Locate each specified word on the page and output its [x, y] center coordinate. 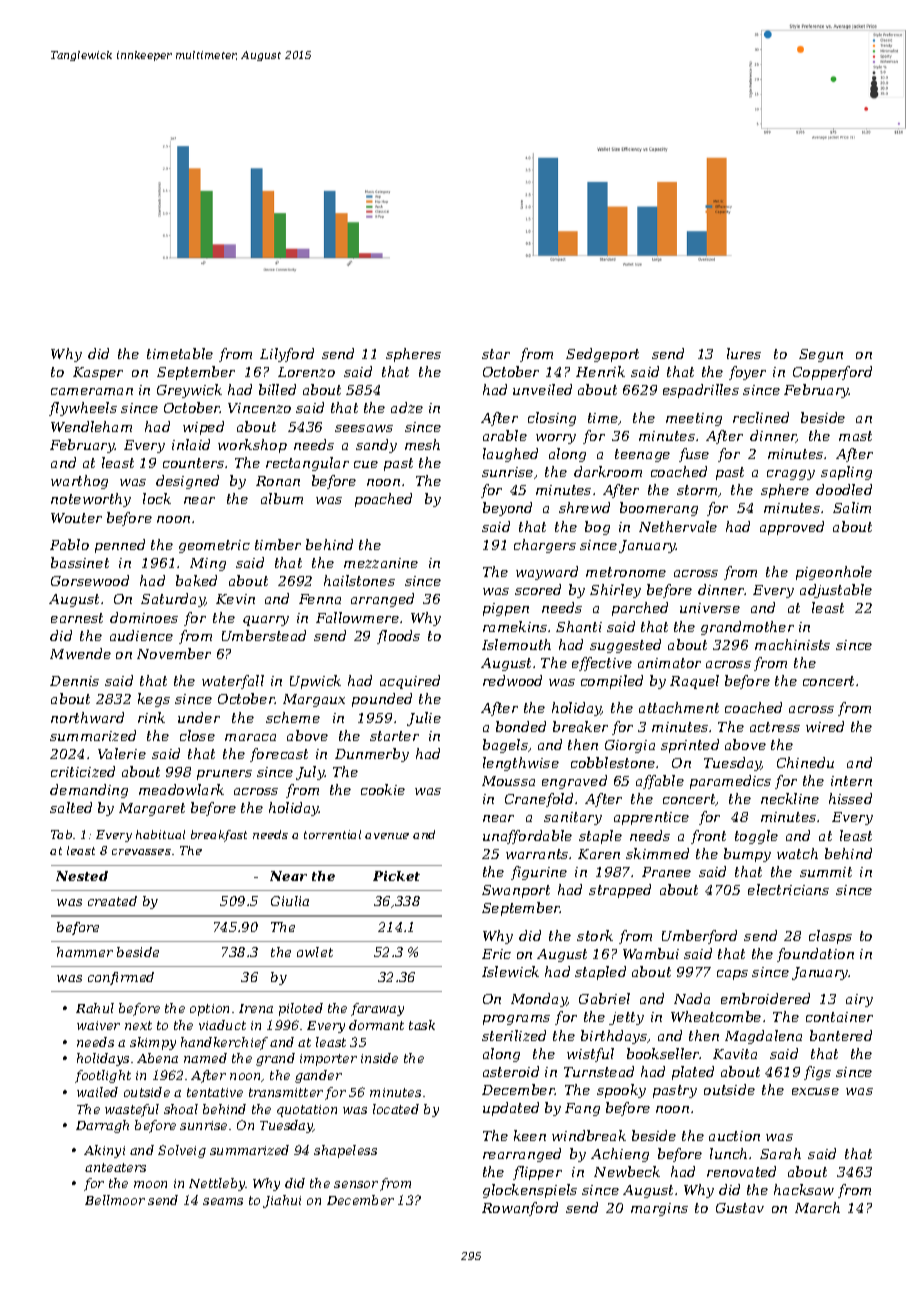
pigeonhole [834, 573]
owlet [315, 952]
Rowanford [520, 1209]
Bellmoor [115, 1200]
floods [398, 637]
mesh [422, 444]
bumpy [747, 855]
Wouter [76, 518]
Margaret [152, 809]
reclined [761, 417]
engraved [574, 782]
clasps [830, 937]
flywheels [83, 409]
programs [516, 1020]
